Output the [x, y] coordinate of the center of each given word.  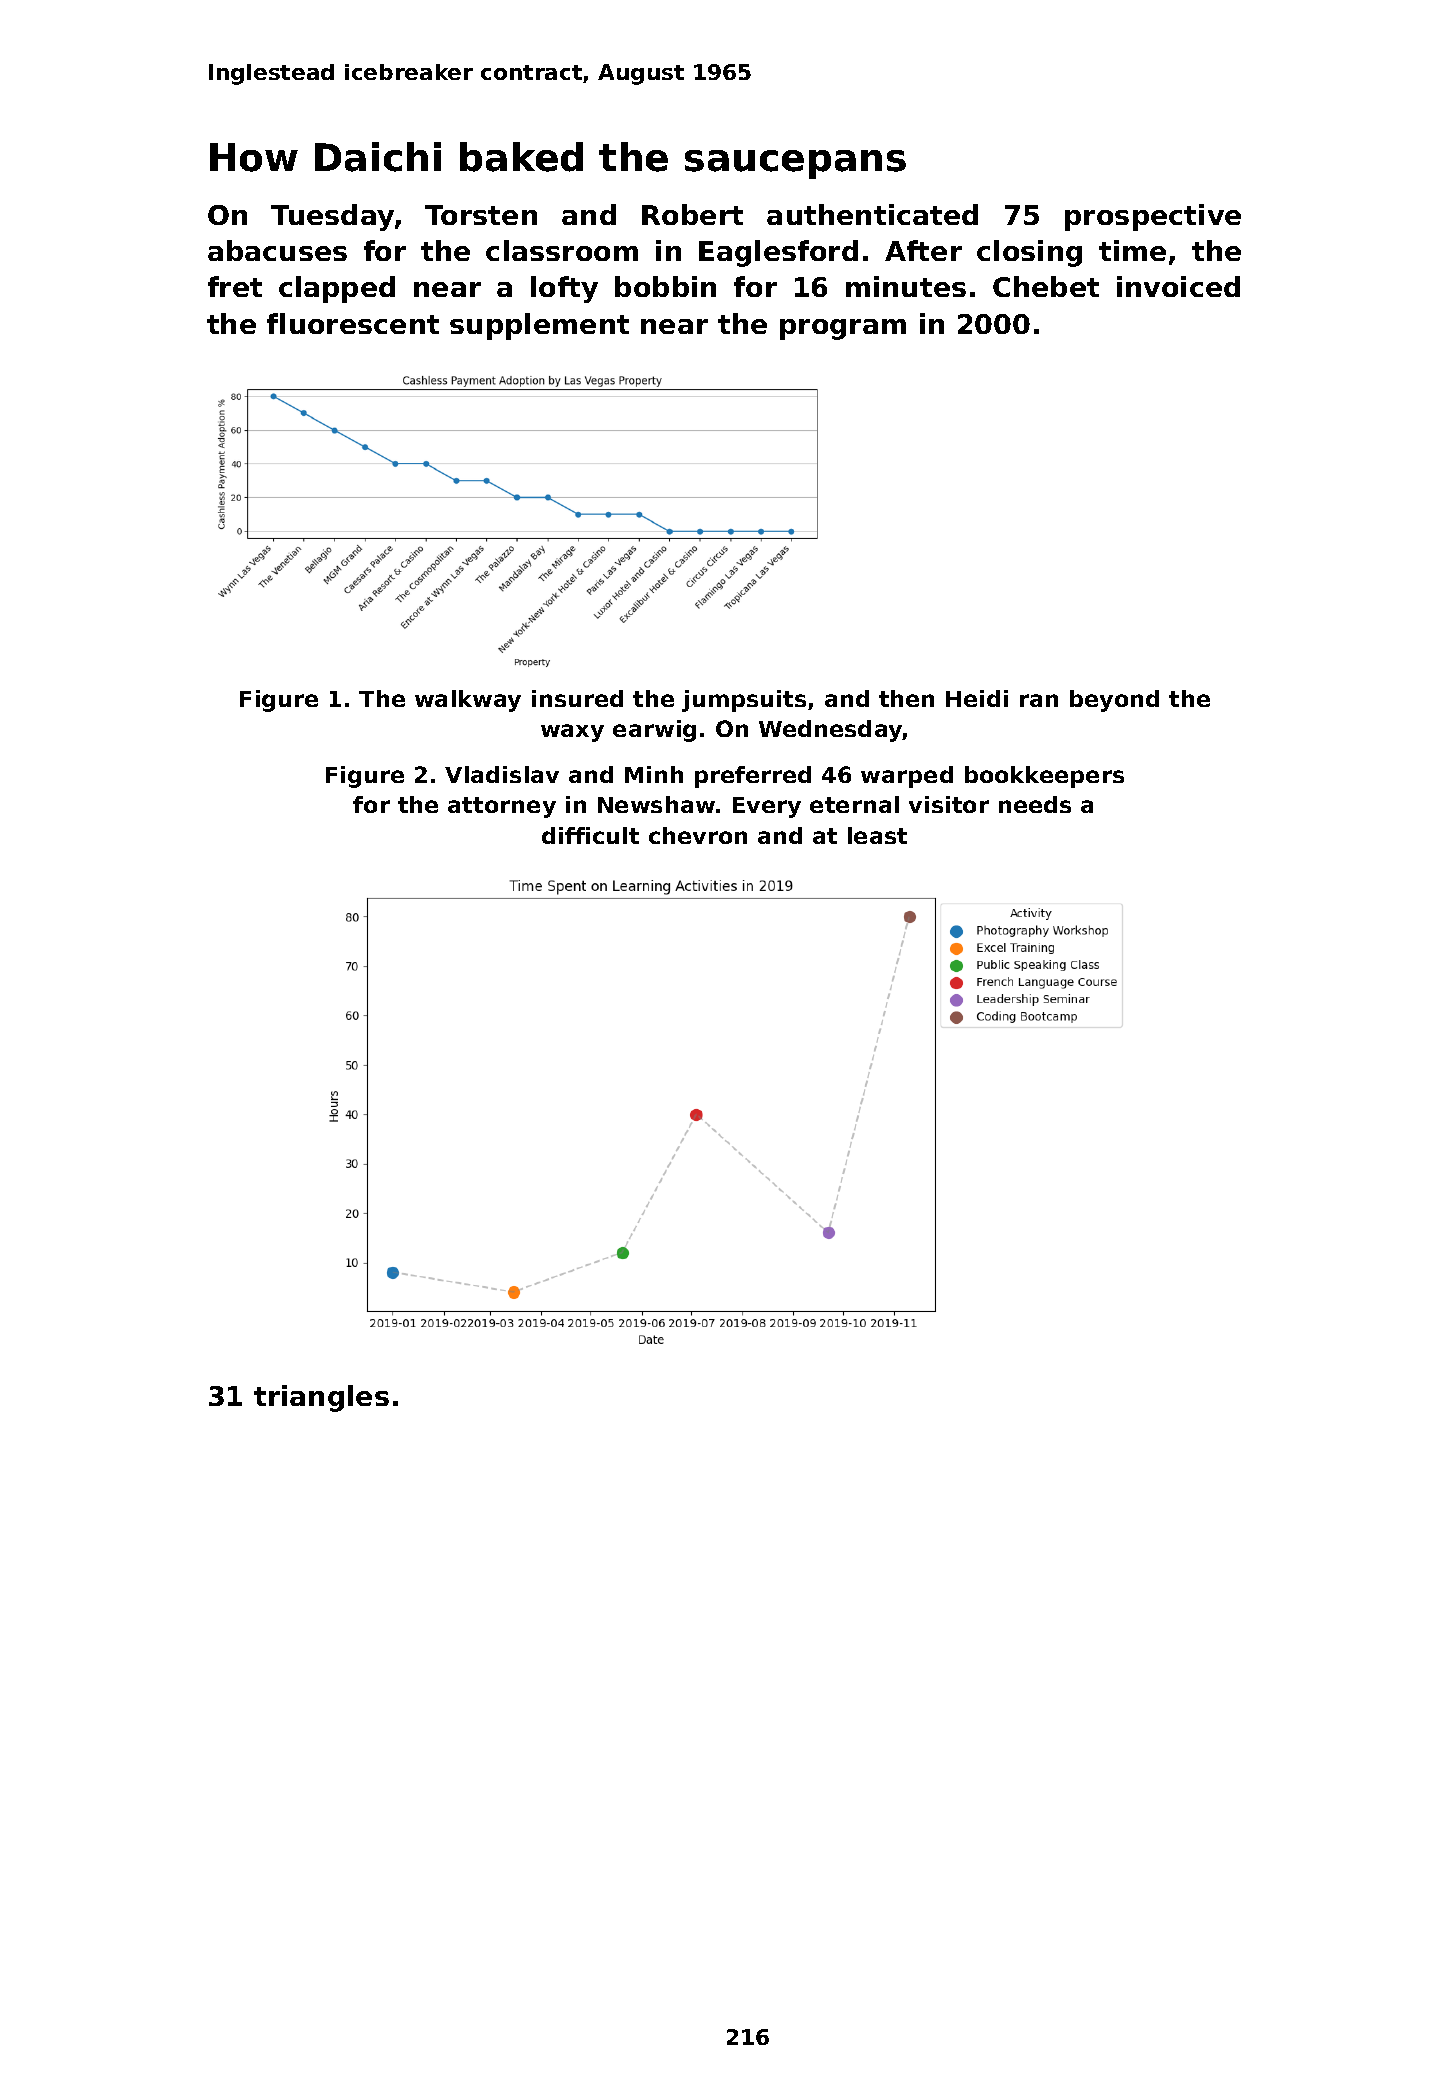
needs [1035, 804]
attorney [502, 807]
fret [235, 286]
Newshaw [656, 804]
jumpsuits [744, 701]
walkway [468, 701]
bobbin [665, 286]
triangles [321, 1398]
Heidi [977, 698]
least [877, 835]
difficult [590, 835]
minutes [906, 286]
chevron [698, 835]
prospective [1153, 217]
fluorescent [353, 323]
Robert [692, 214]
